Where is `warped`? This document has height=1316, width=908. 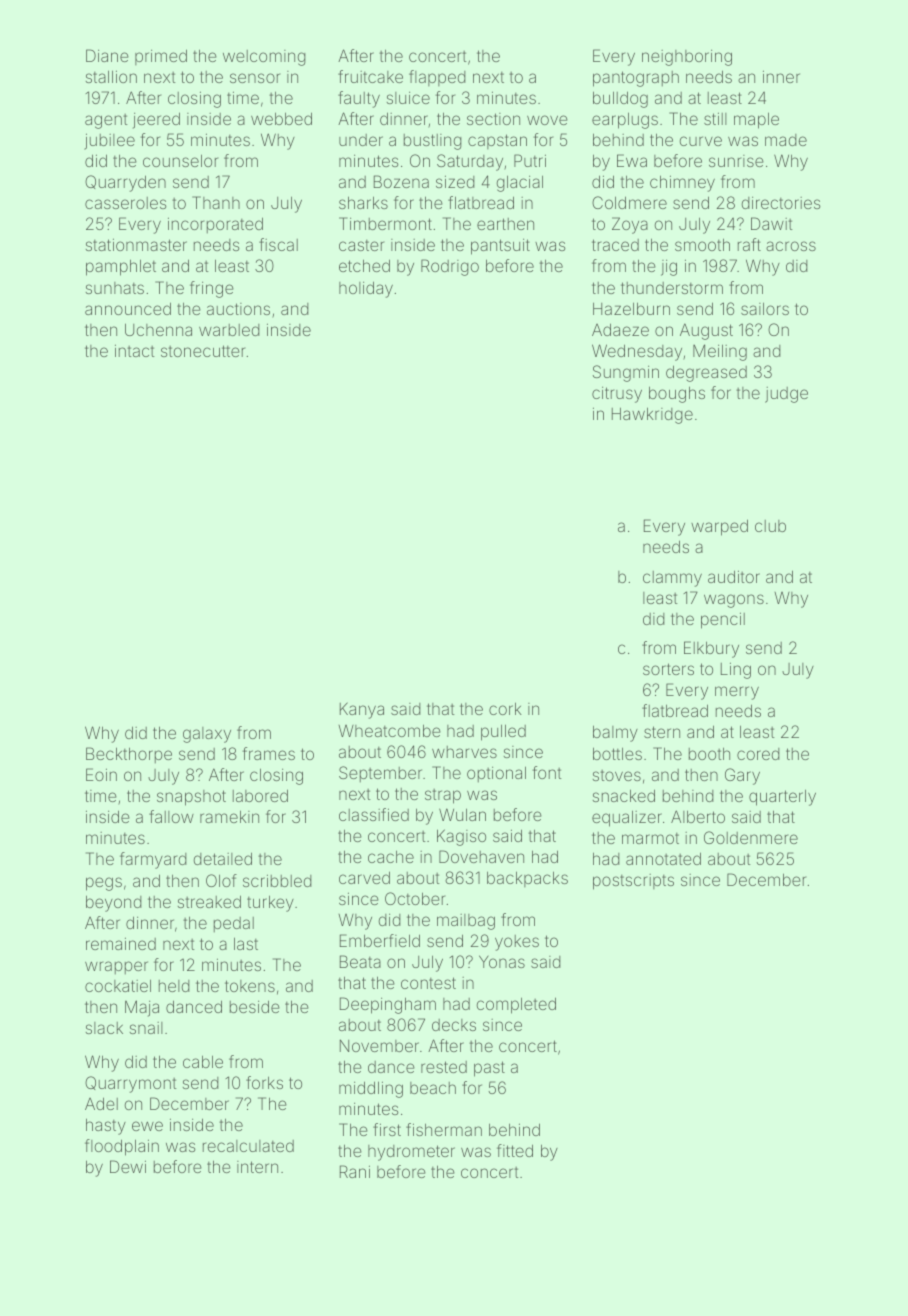 warped is located at coordinates (719, 527).
